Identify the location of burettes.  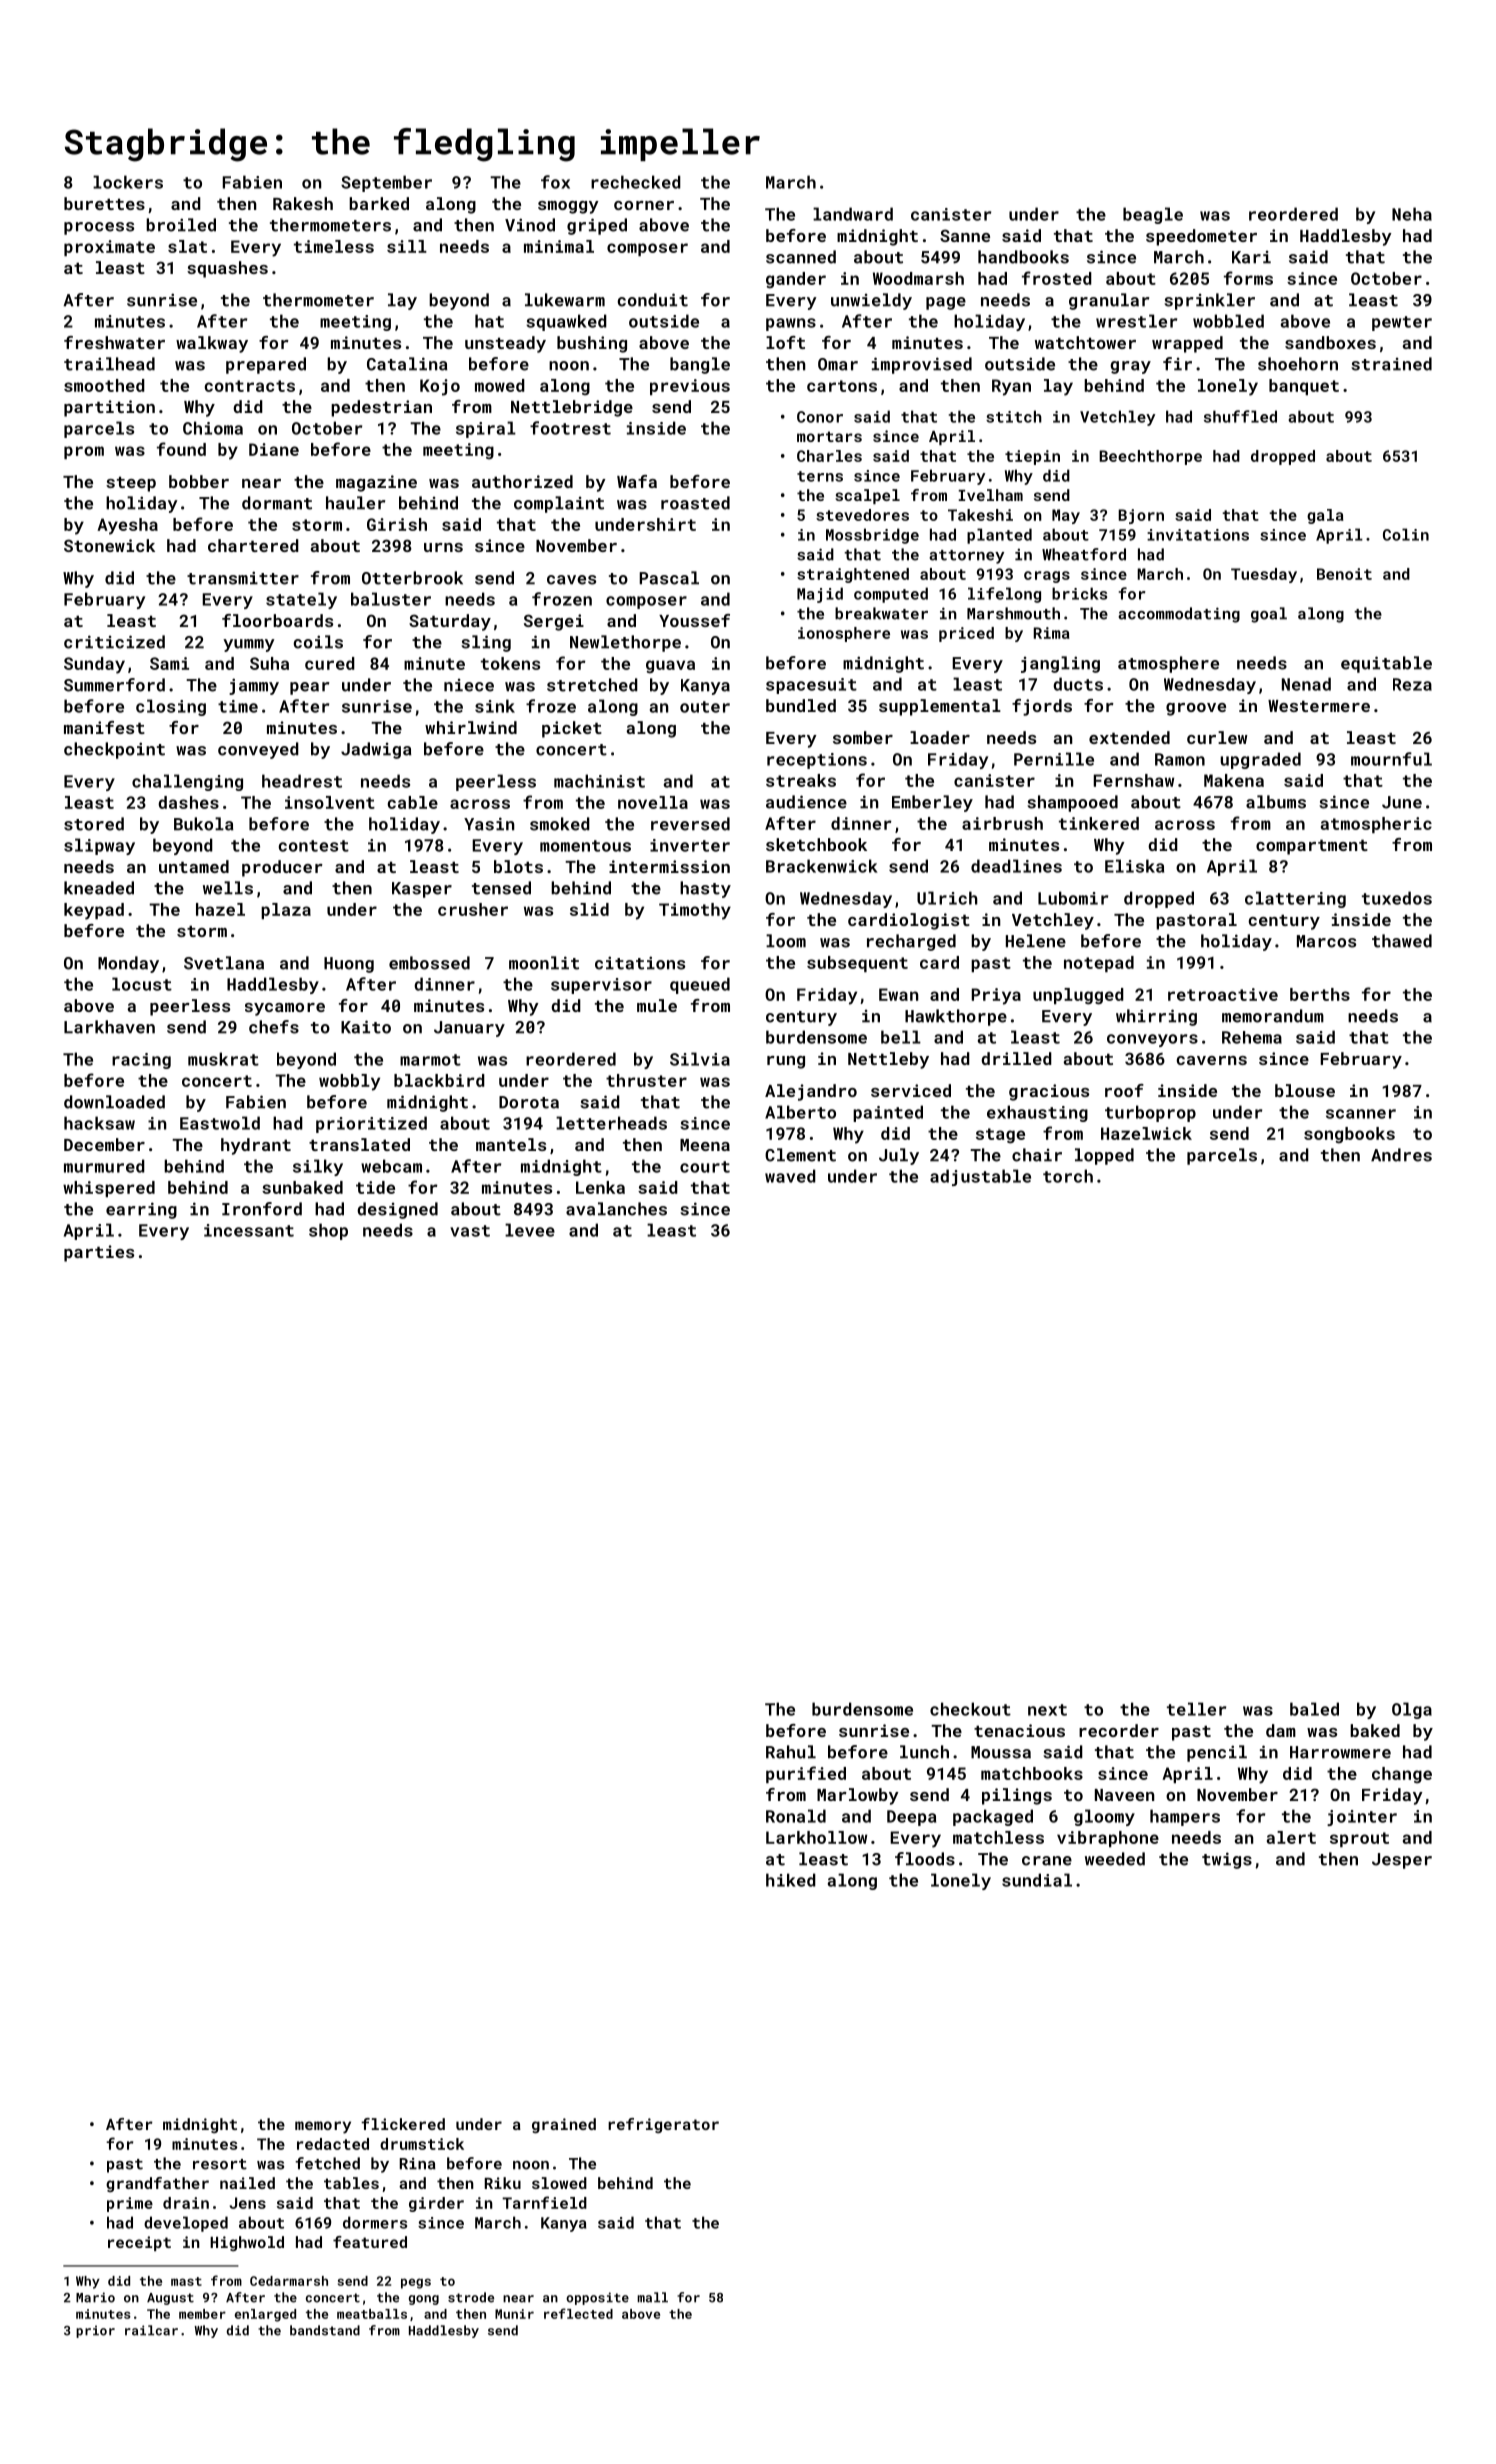
(104, 203).
